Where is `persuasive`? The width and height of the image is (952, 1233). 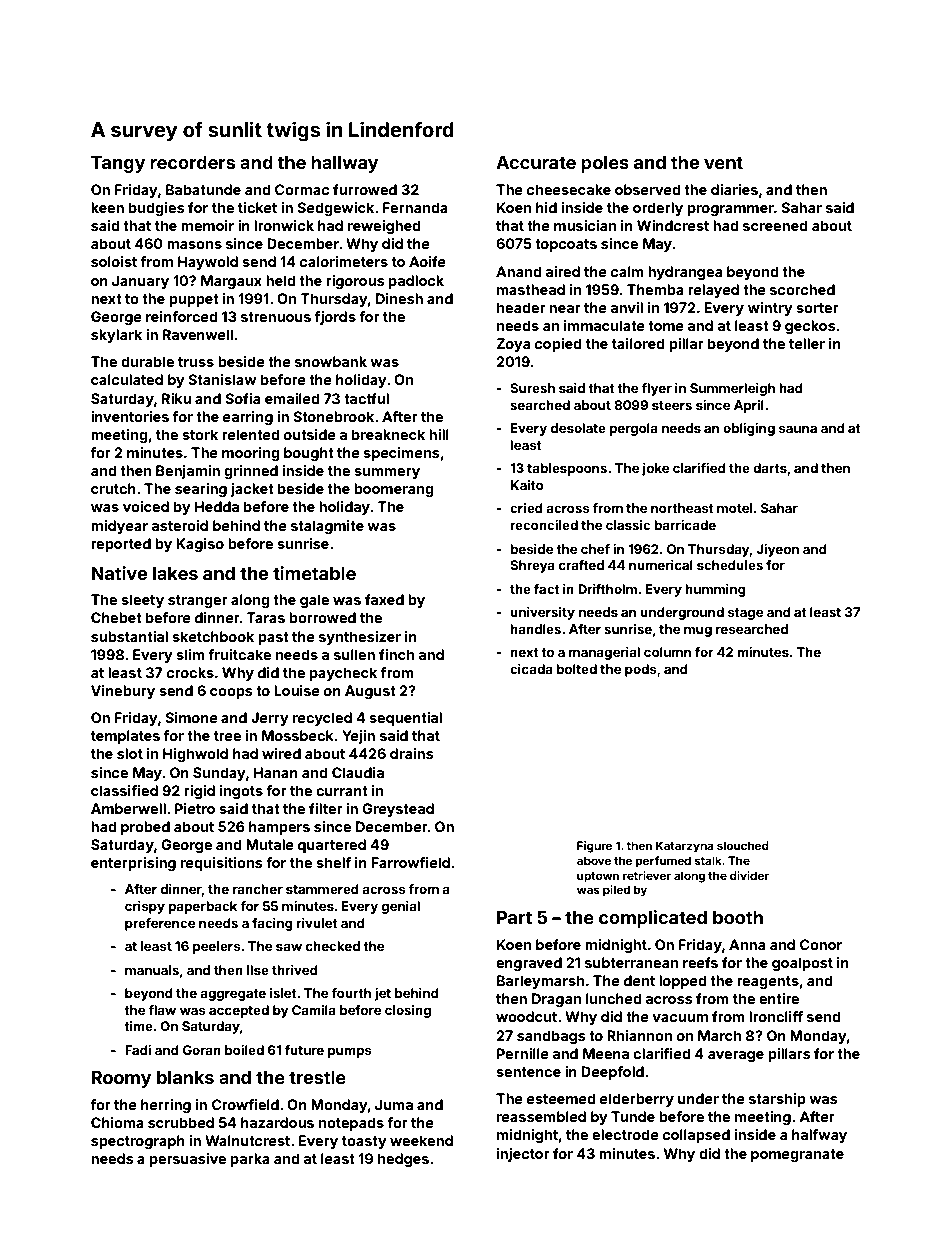 persuasive is located at coordinates (188, 1160).
